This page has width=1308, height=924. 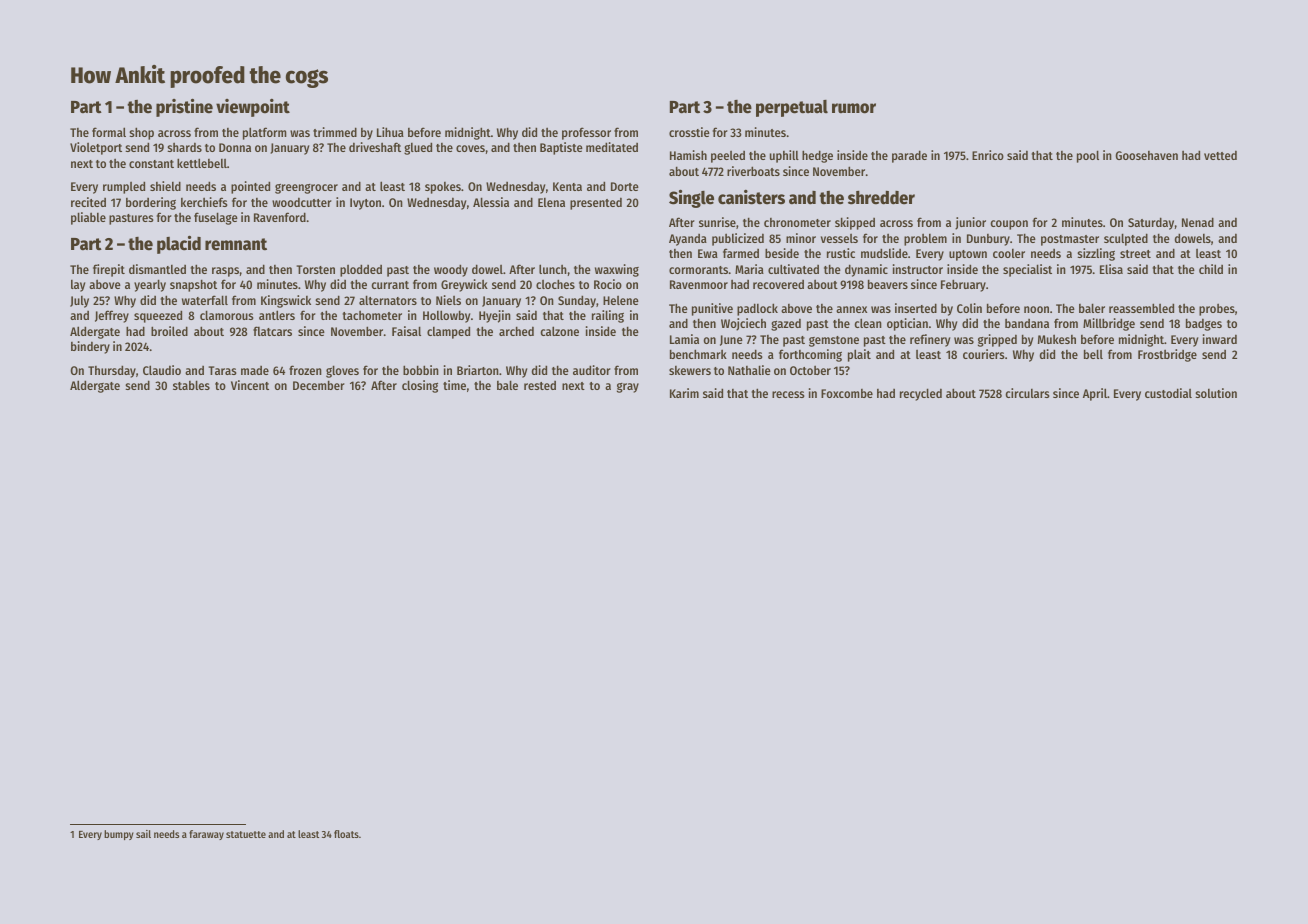 What do you see at coordinates (689, 132) in the page?
I see `crosstie` at bounding box center [689, 132].
